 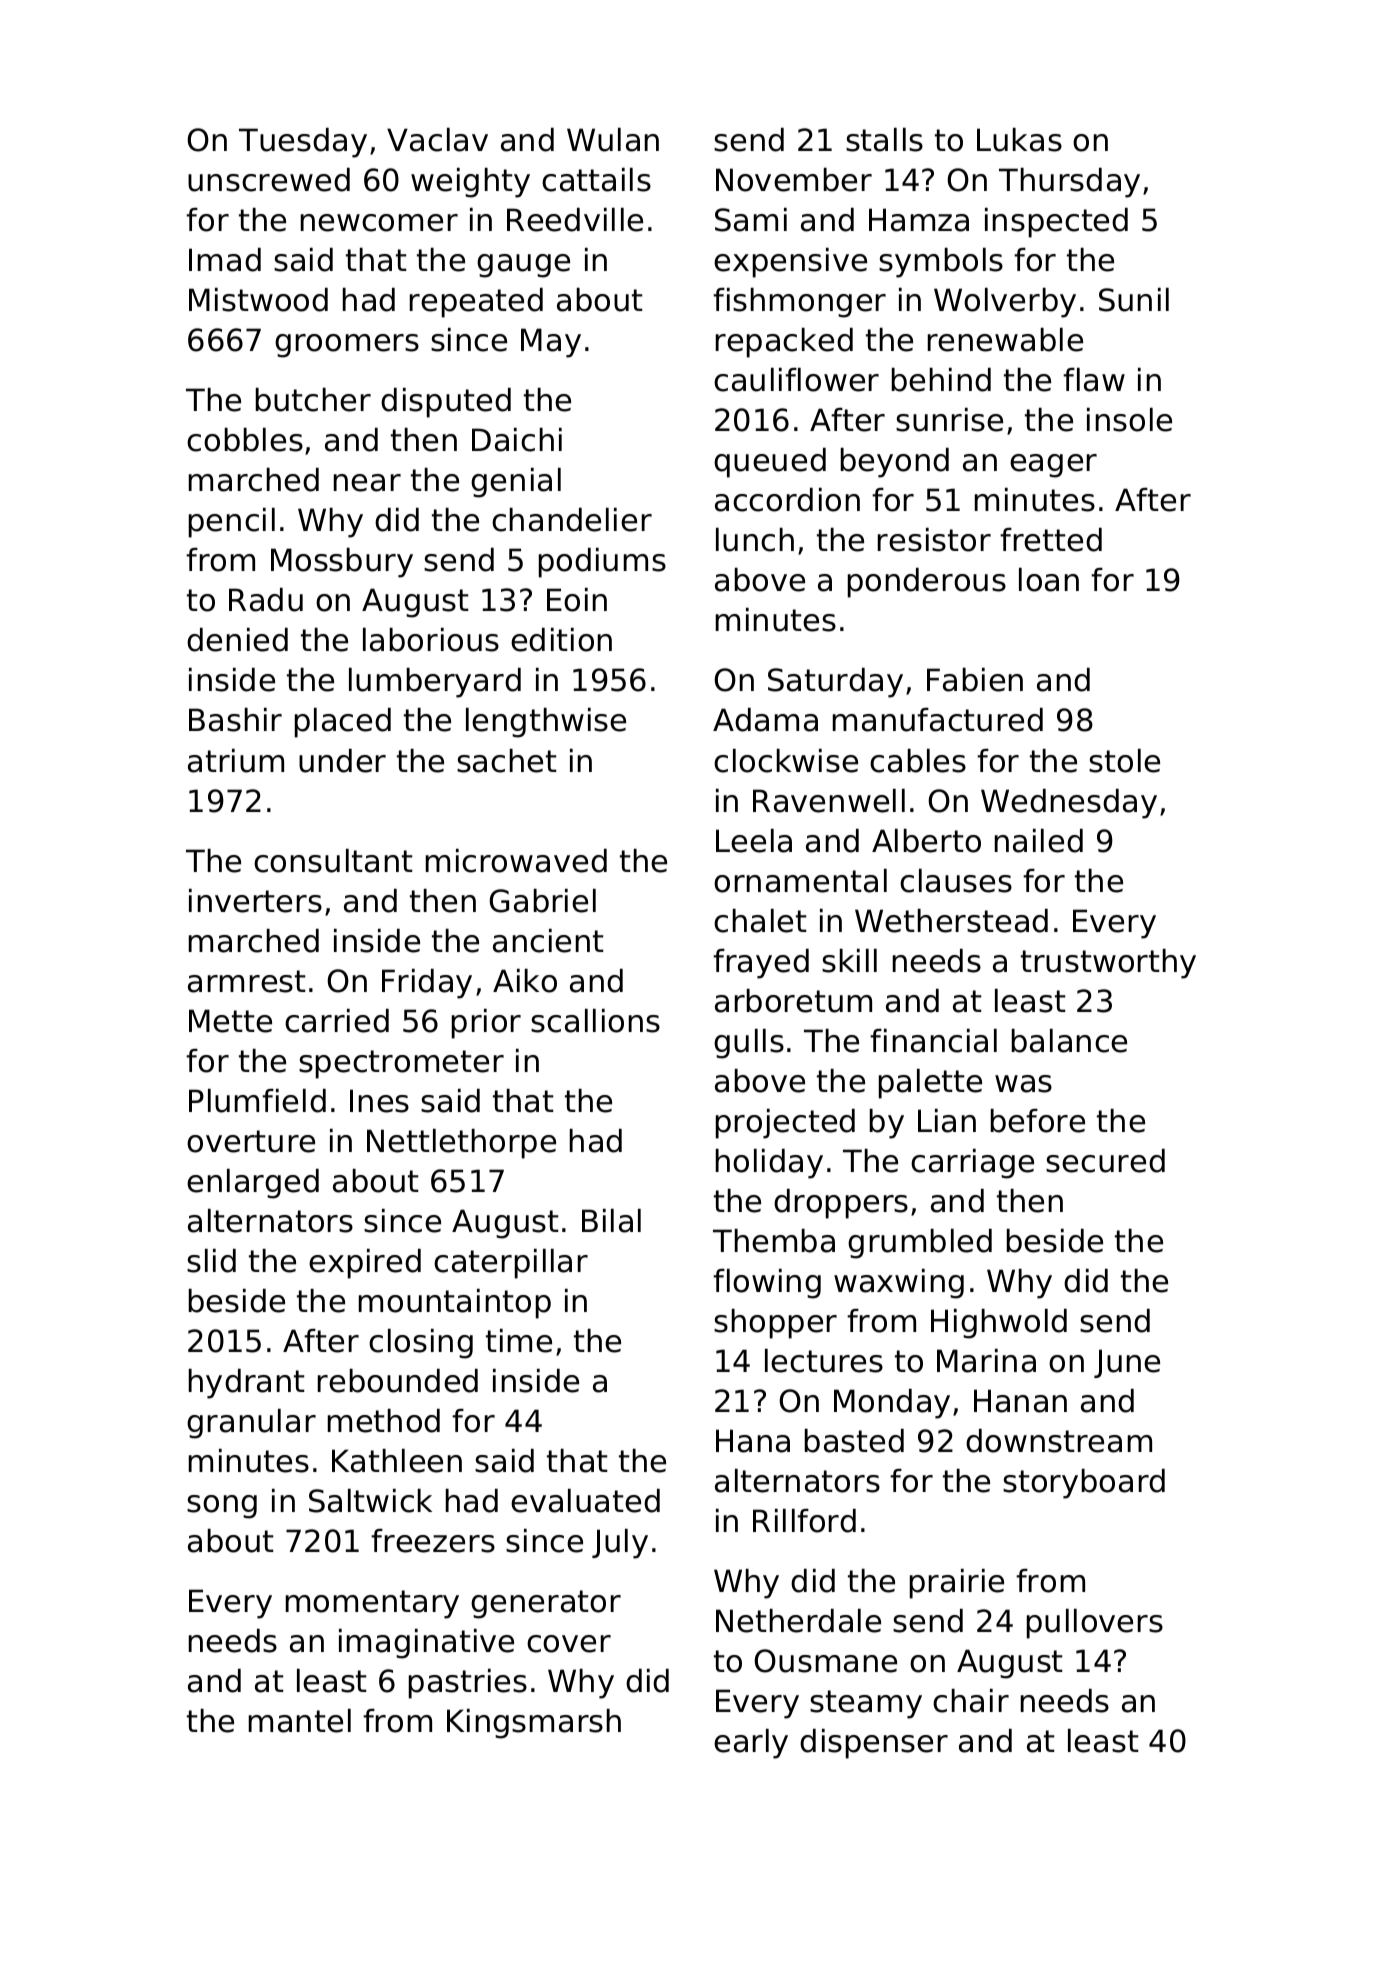 I want to click on Thursday, so click(x=1069, y=183).
